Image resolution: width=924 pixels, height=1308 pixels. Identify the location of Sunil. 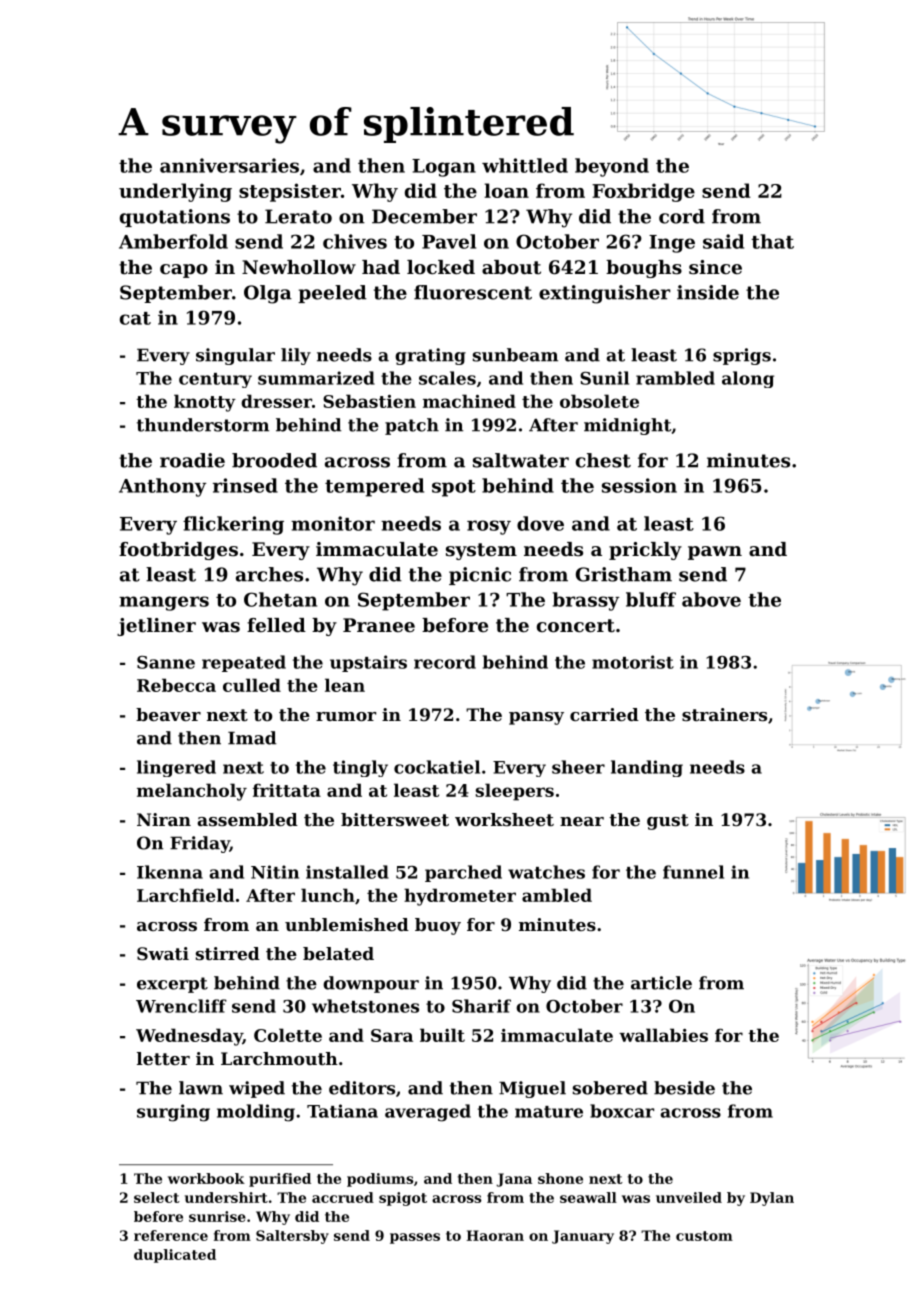
(604, 378).
